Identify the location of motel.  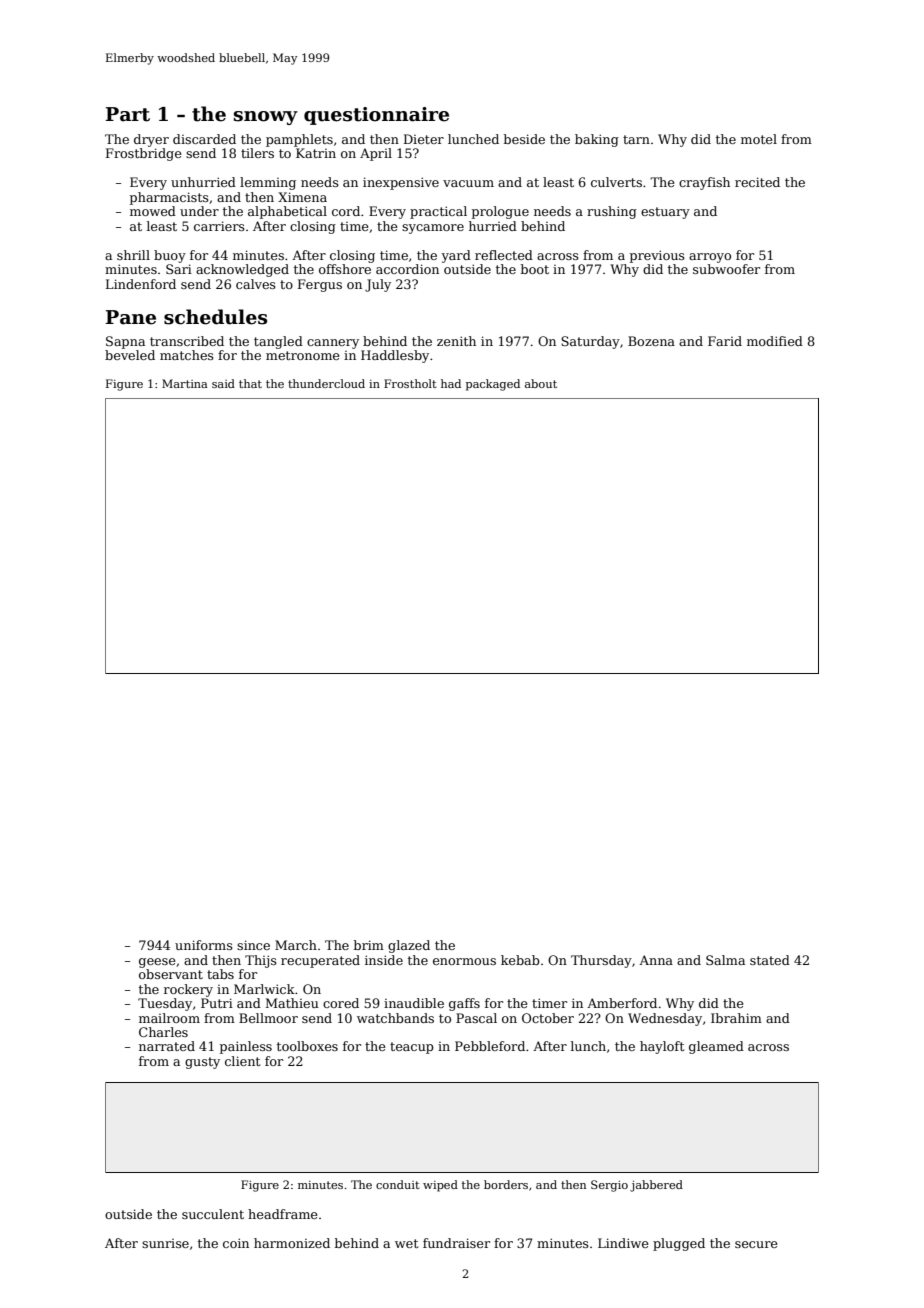
(759, 139).
